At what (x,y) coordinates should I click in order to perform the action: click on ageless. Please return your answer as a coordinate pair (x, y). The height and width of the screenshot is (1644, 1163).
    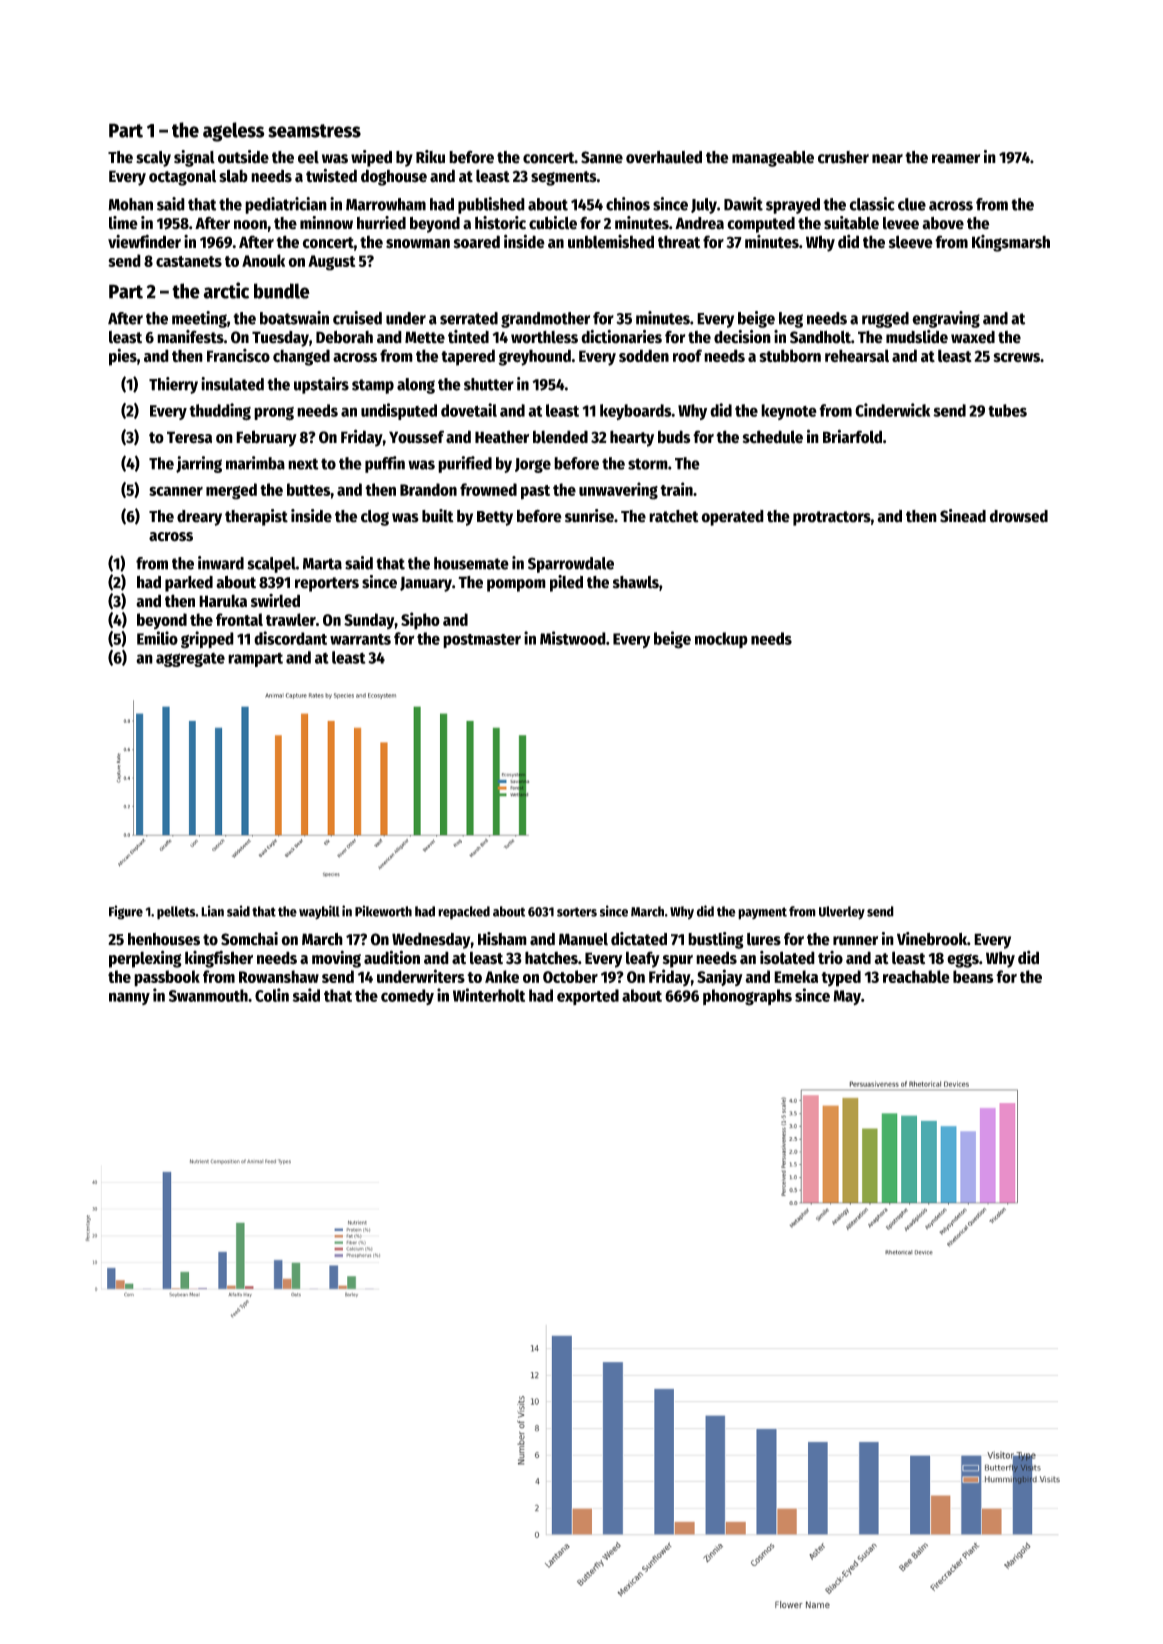
    Looking at the image, I should click on (233, 132).
